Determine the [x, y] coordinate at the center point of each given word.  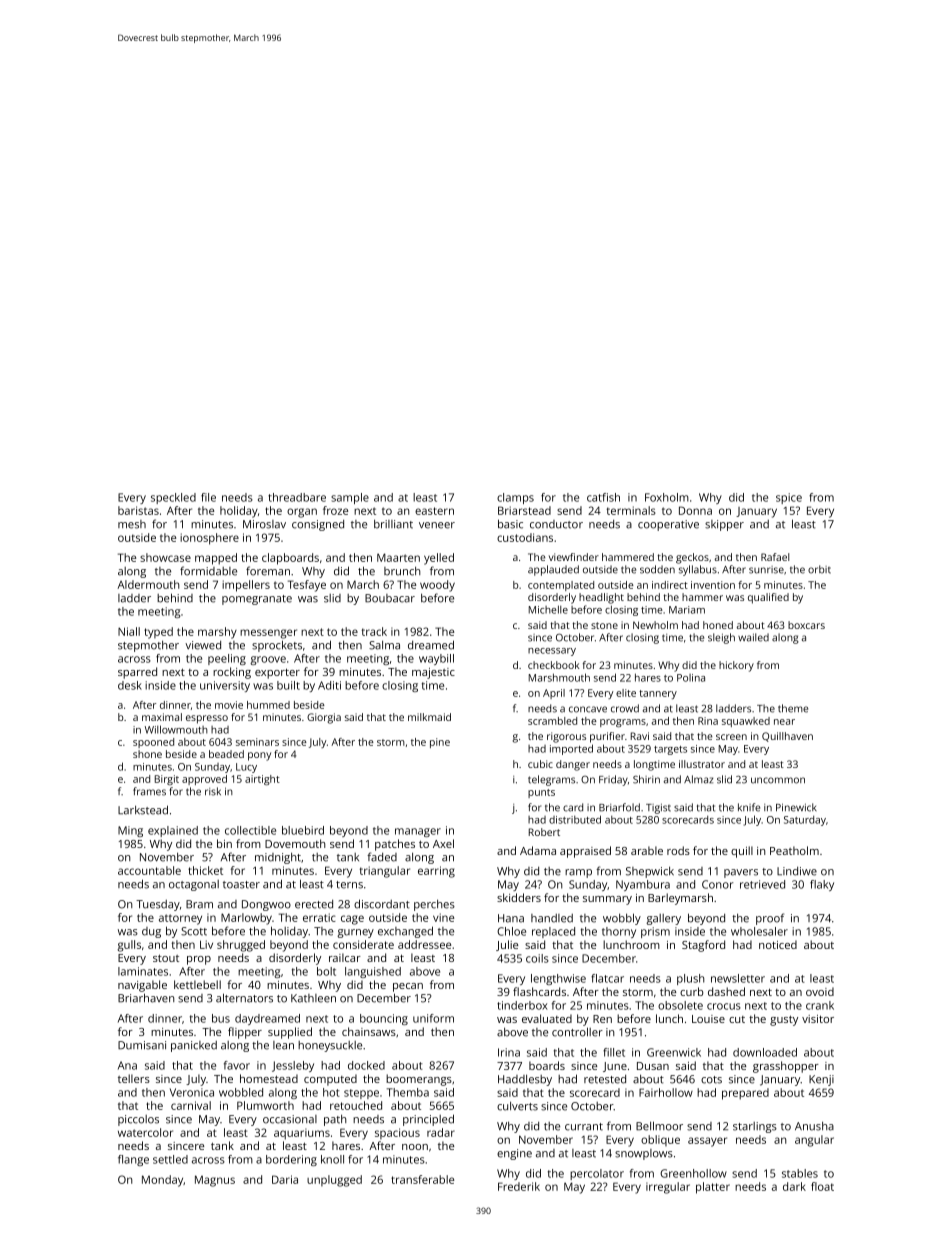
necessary [552, 652]
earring [436, 872]
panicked [194, 1046]
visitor [818, 1019]
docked [366, 1065]
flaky [822, 885]
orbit [819, 569]
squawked [746, 722]
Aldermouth [148, 584]
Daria [285, 1179]
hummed [268, 705]
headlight [601, 598]
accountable [149, 870]
